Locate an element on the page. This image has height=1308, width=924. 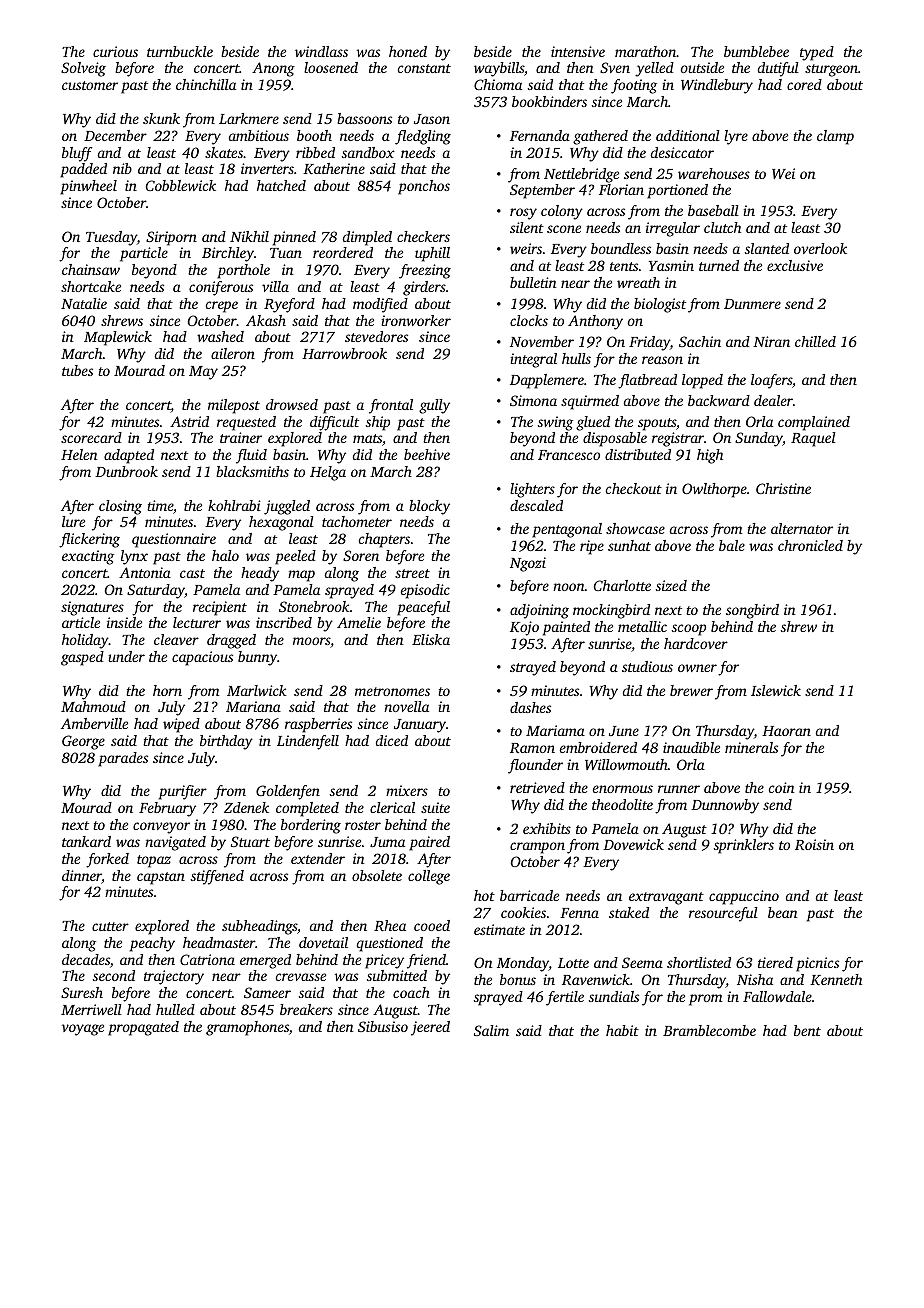
modified is located at coordinates (380, 305).
